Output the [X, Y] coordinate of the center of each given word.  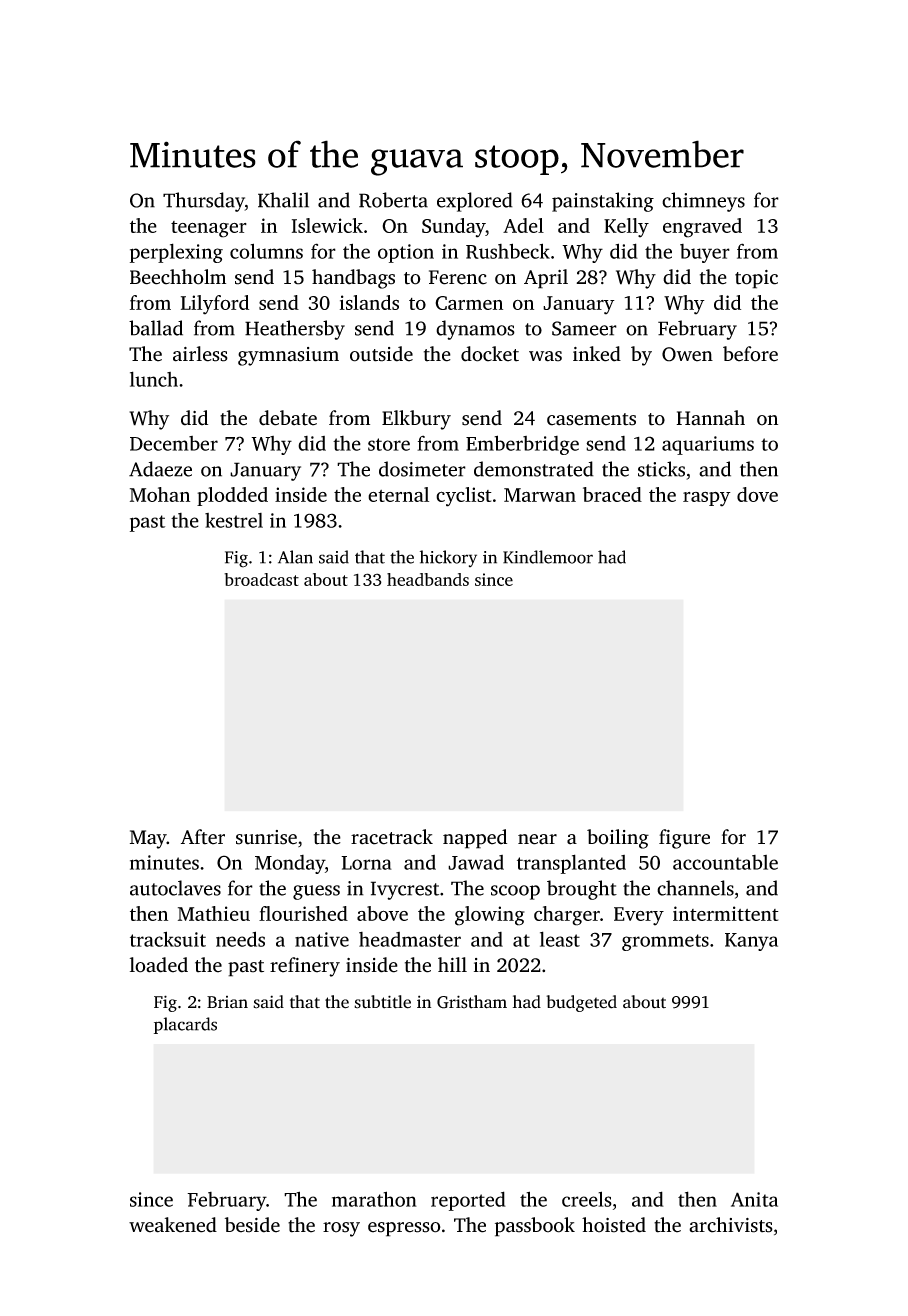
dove [757, 494]
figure [684, 839]
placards [185, 1025]
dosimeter [422, 469]
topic [756, 279]
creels [587, 1199]
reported [468, 1201]
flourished [303, 913]
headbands [428, 579]
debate [288, 418]
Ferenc [458, 277]
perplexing [176, 253]
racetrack [392, 837]
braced [612, 494]
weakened [173, 1225]
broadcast [261, 579]
